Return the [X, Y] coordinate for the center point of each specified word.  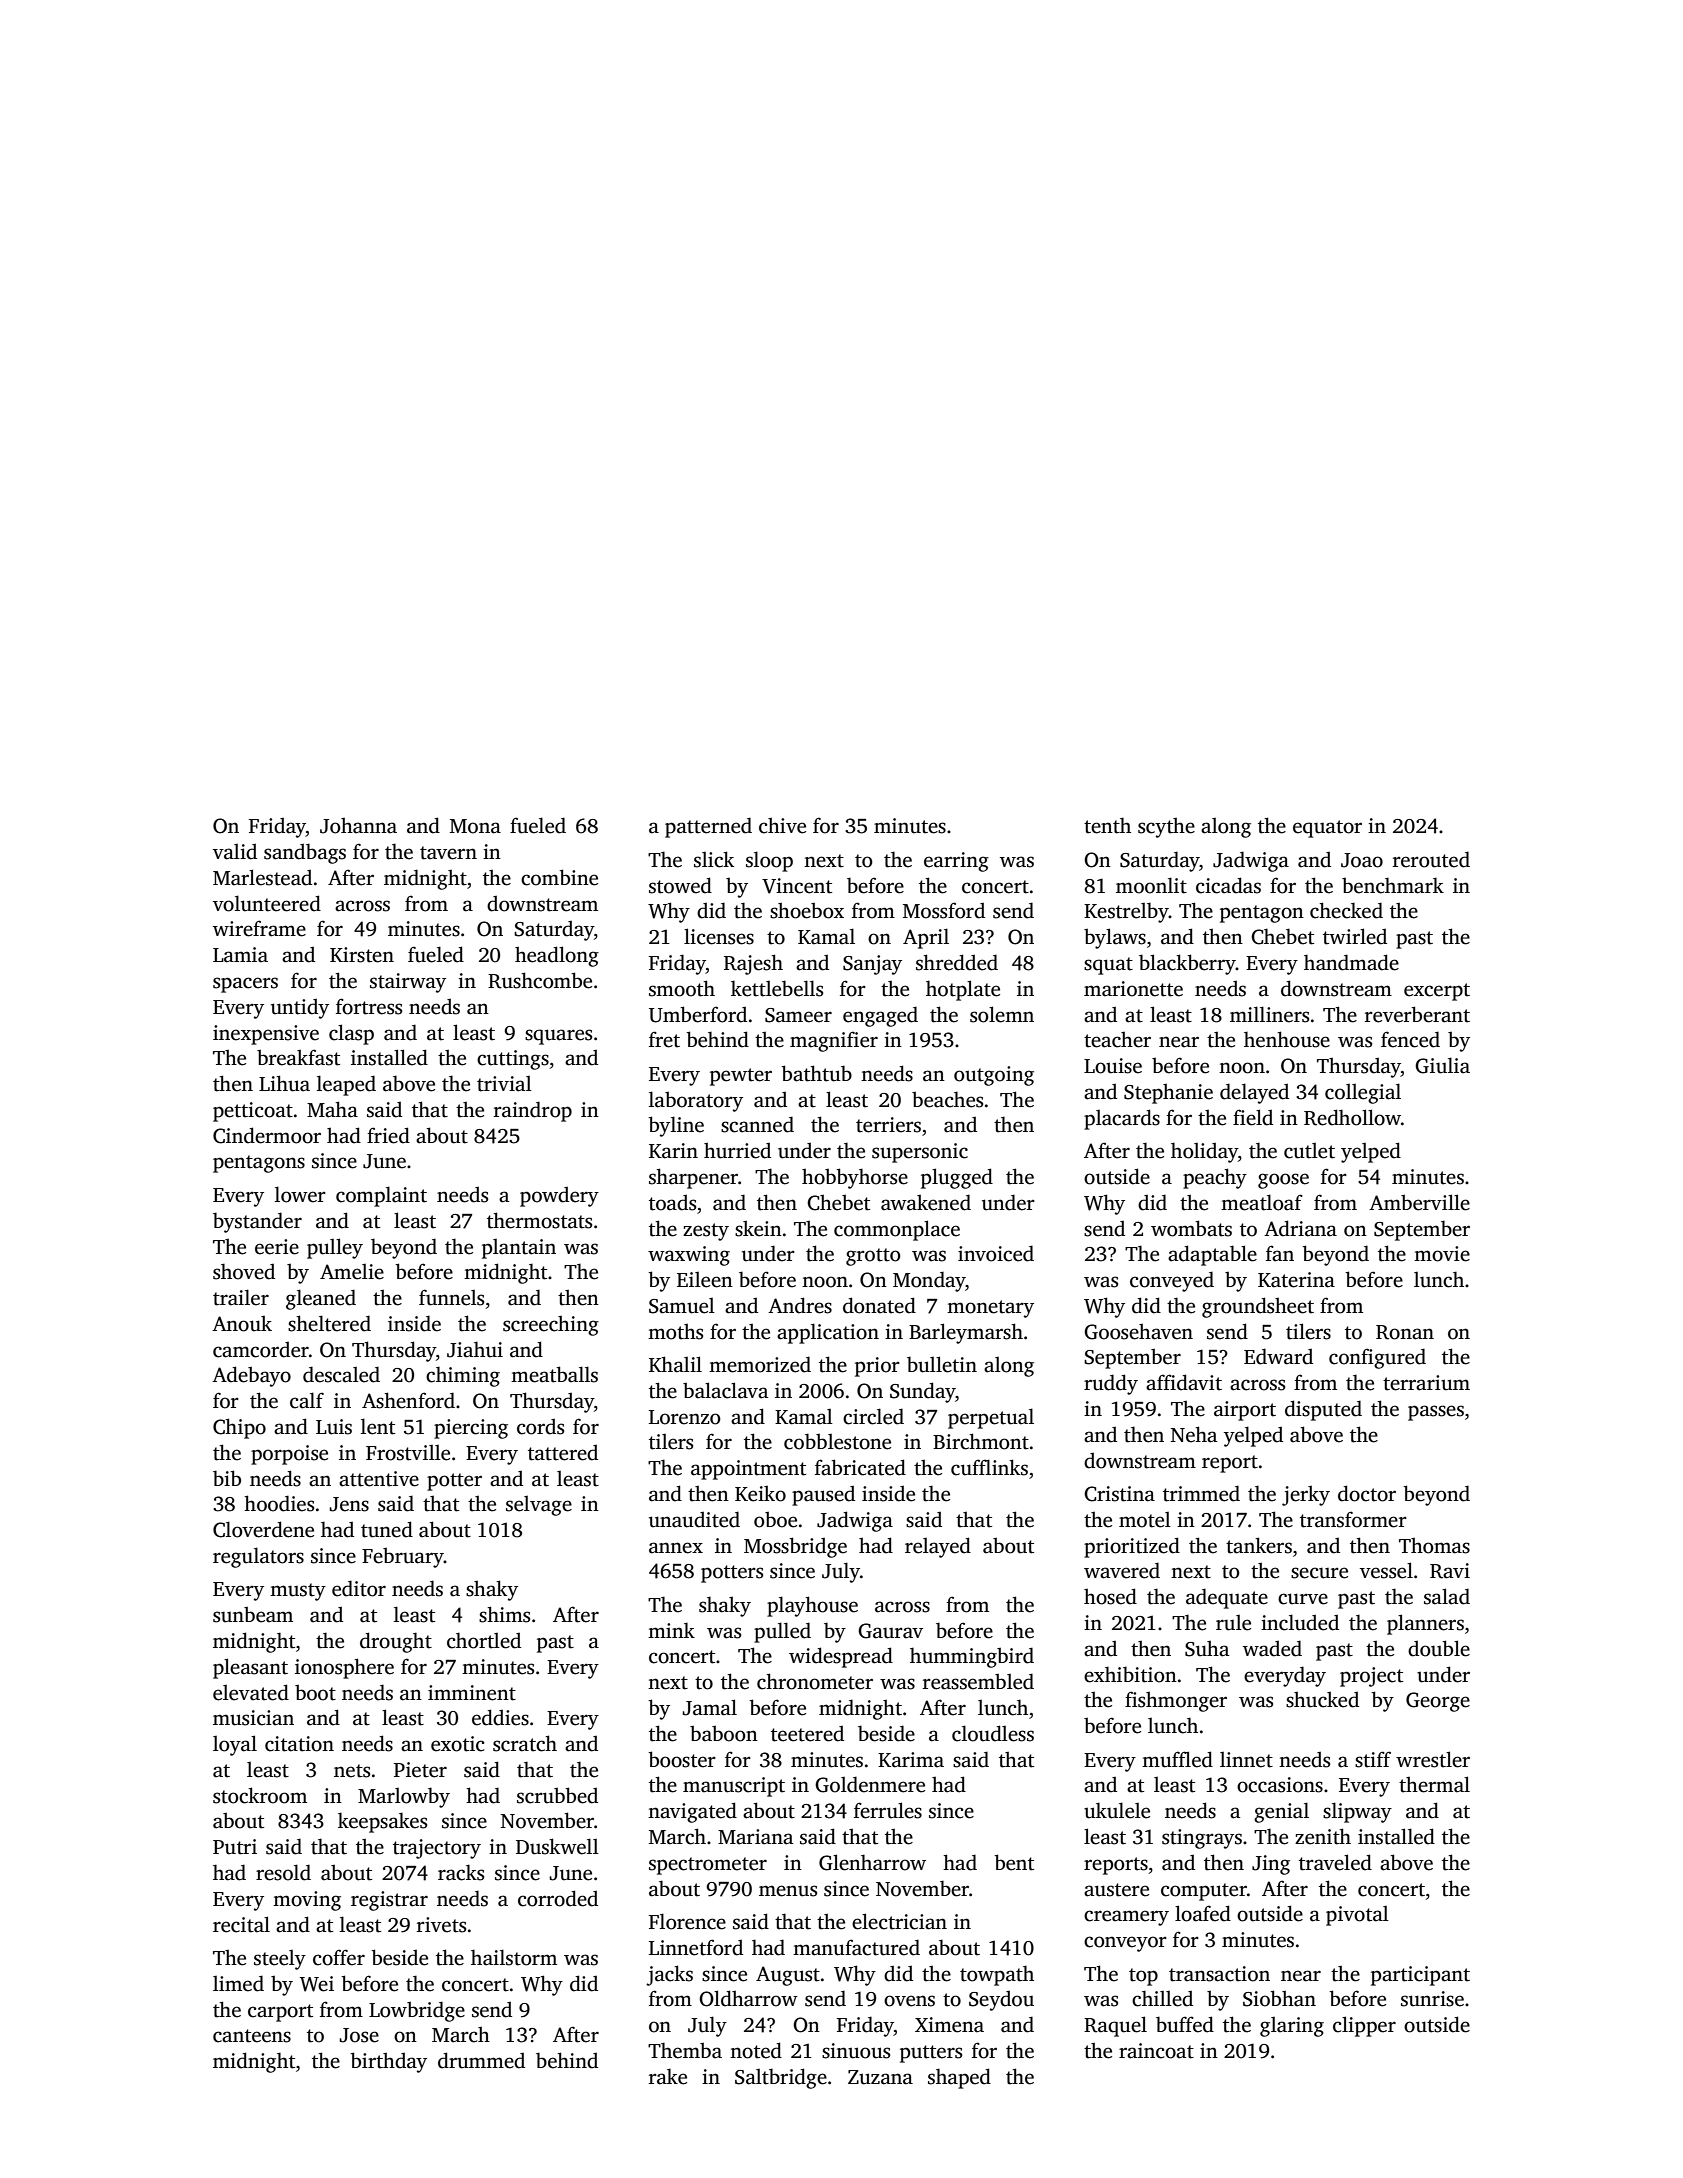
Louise [1113, 1066]
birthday [388, 2062]
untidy [300, 1008]
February [403, 1557]
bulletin [942, 1364]
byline [676, 1126]
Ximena [949, 2025]
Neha [1194, 1434]
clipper [1364, 2026]
